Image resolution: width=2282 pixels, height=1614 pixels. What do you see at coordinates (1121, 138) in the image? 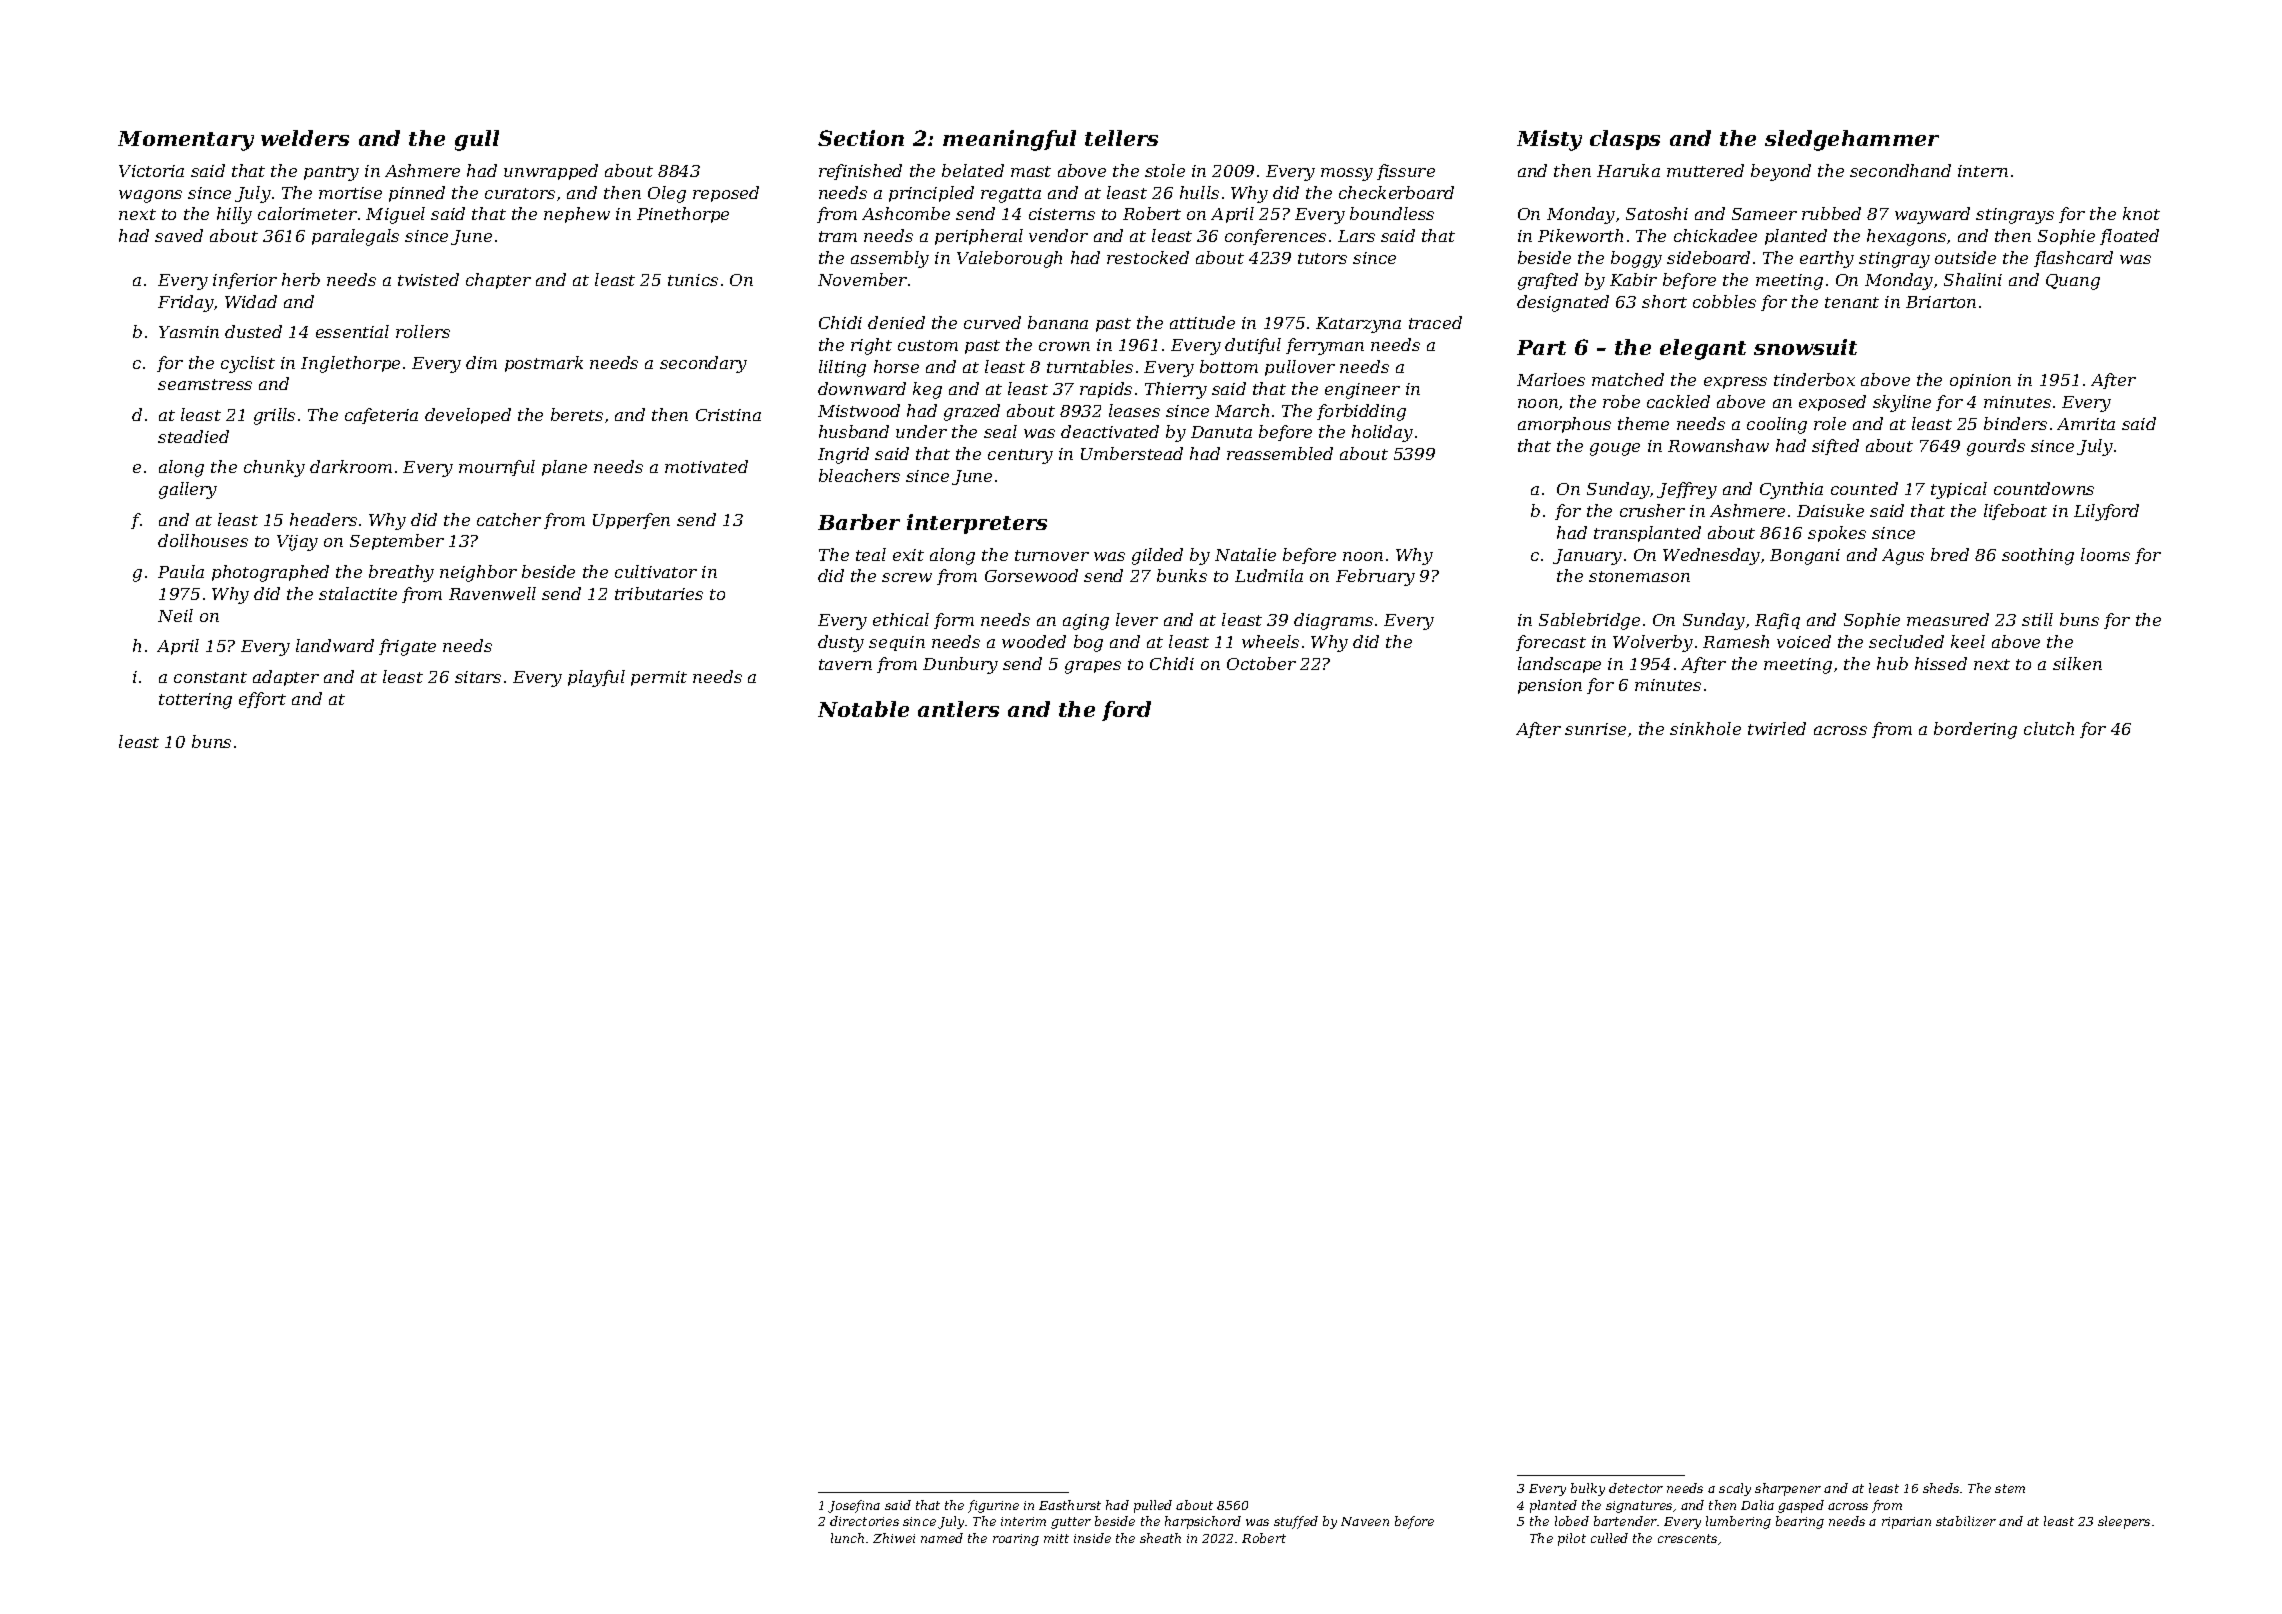
I see `tellers` at bounding box center [1121, 138].
